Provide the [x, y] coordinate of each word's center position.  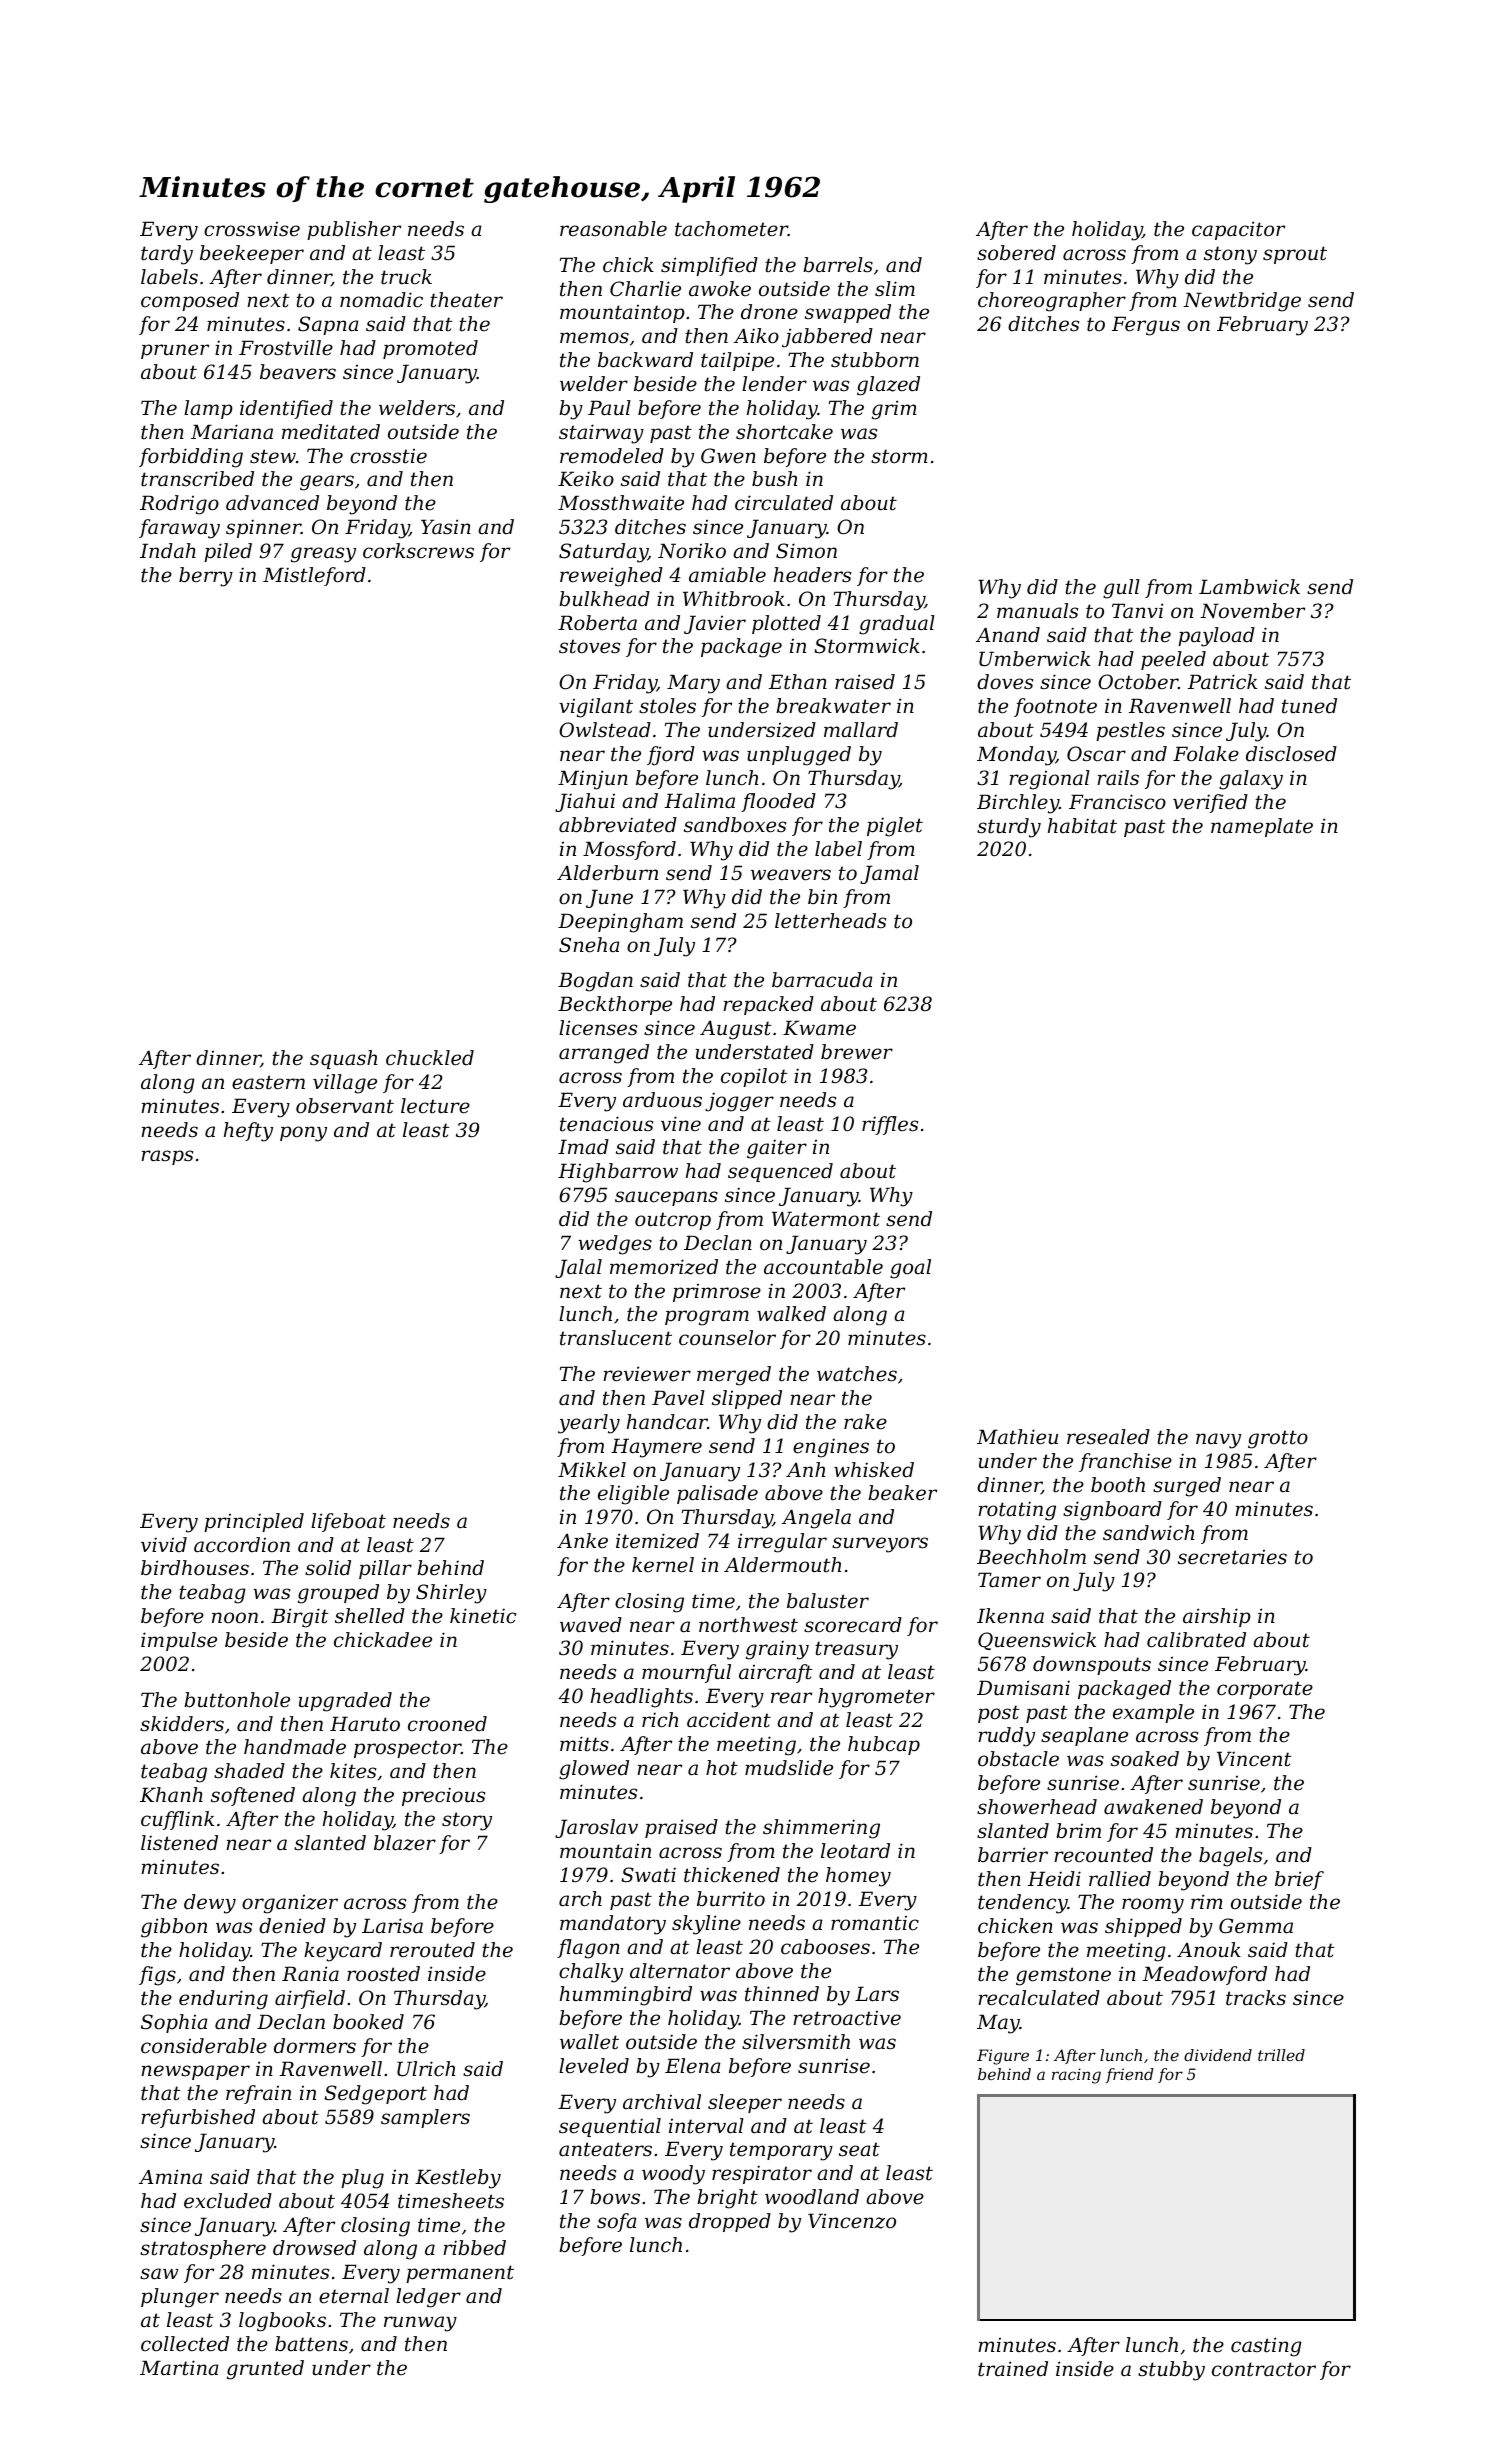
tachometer [731, 229]
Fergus [1146, 326]
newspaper [195, 2072]
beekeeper [252, 254]
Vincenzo [852, 2221]
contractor [1264, 2369]
